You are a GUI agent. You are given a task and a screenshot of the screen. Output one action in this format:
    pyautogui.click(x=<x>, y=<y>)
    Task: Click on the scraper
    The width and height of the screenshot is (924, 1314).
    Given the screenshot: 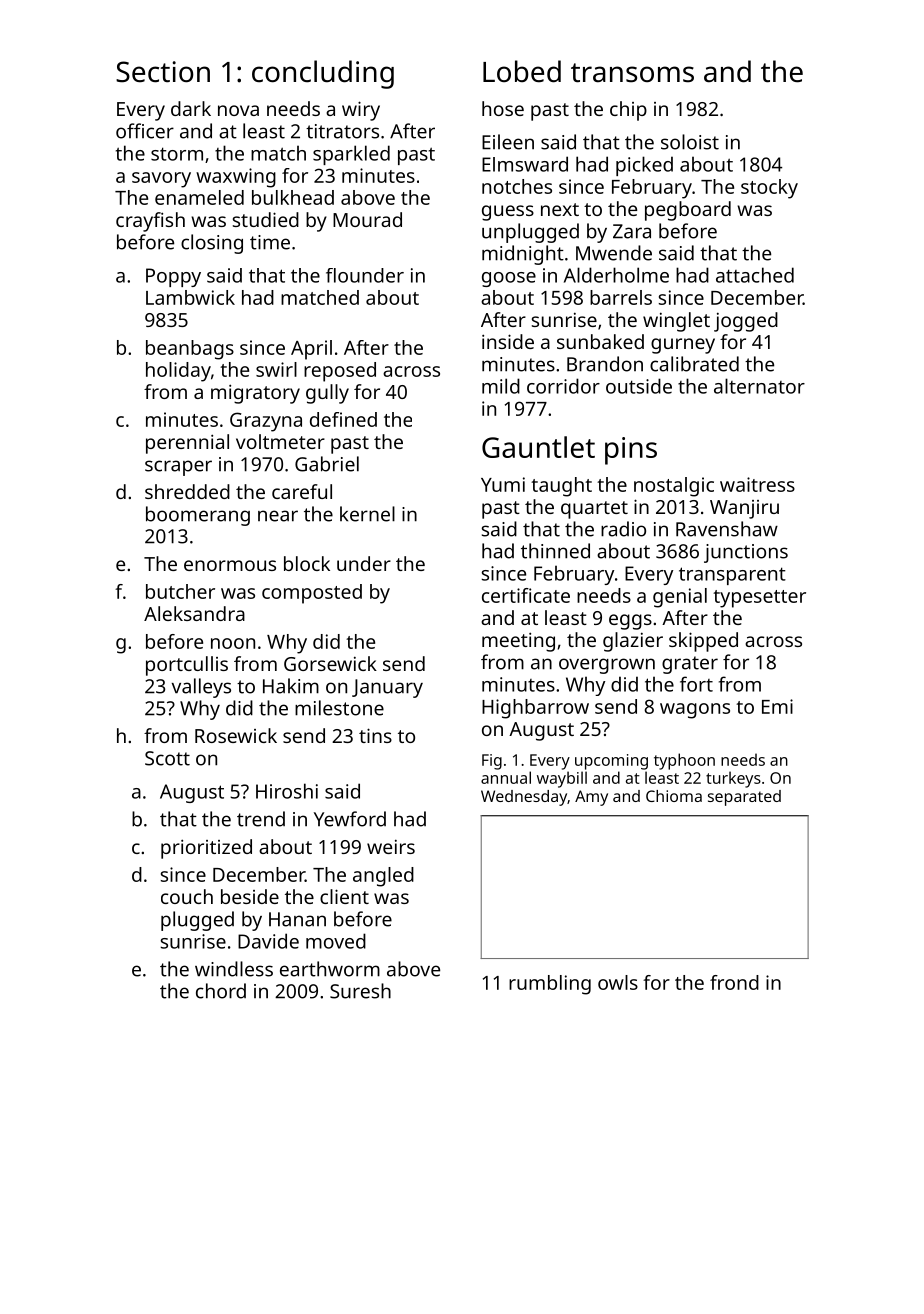 What is the action you would take?
    pyautogui.click(x=178, y=468)
